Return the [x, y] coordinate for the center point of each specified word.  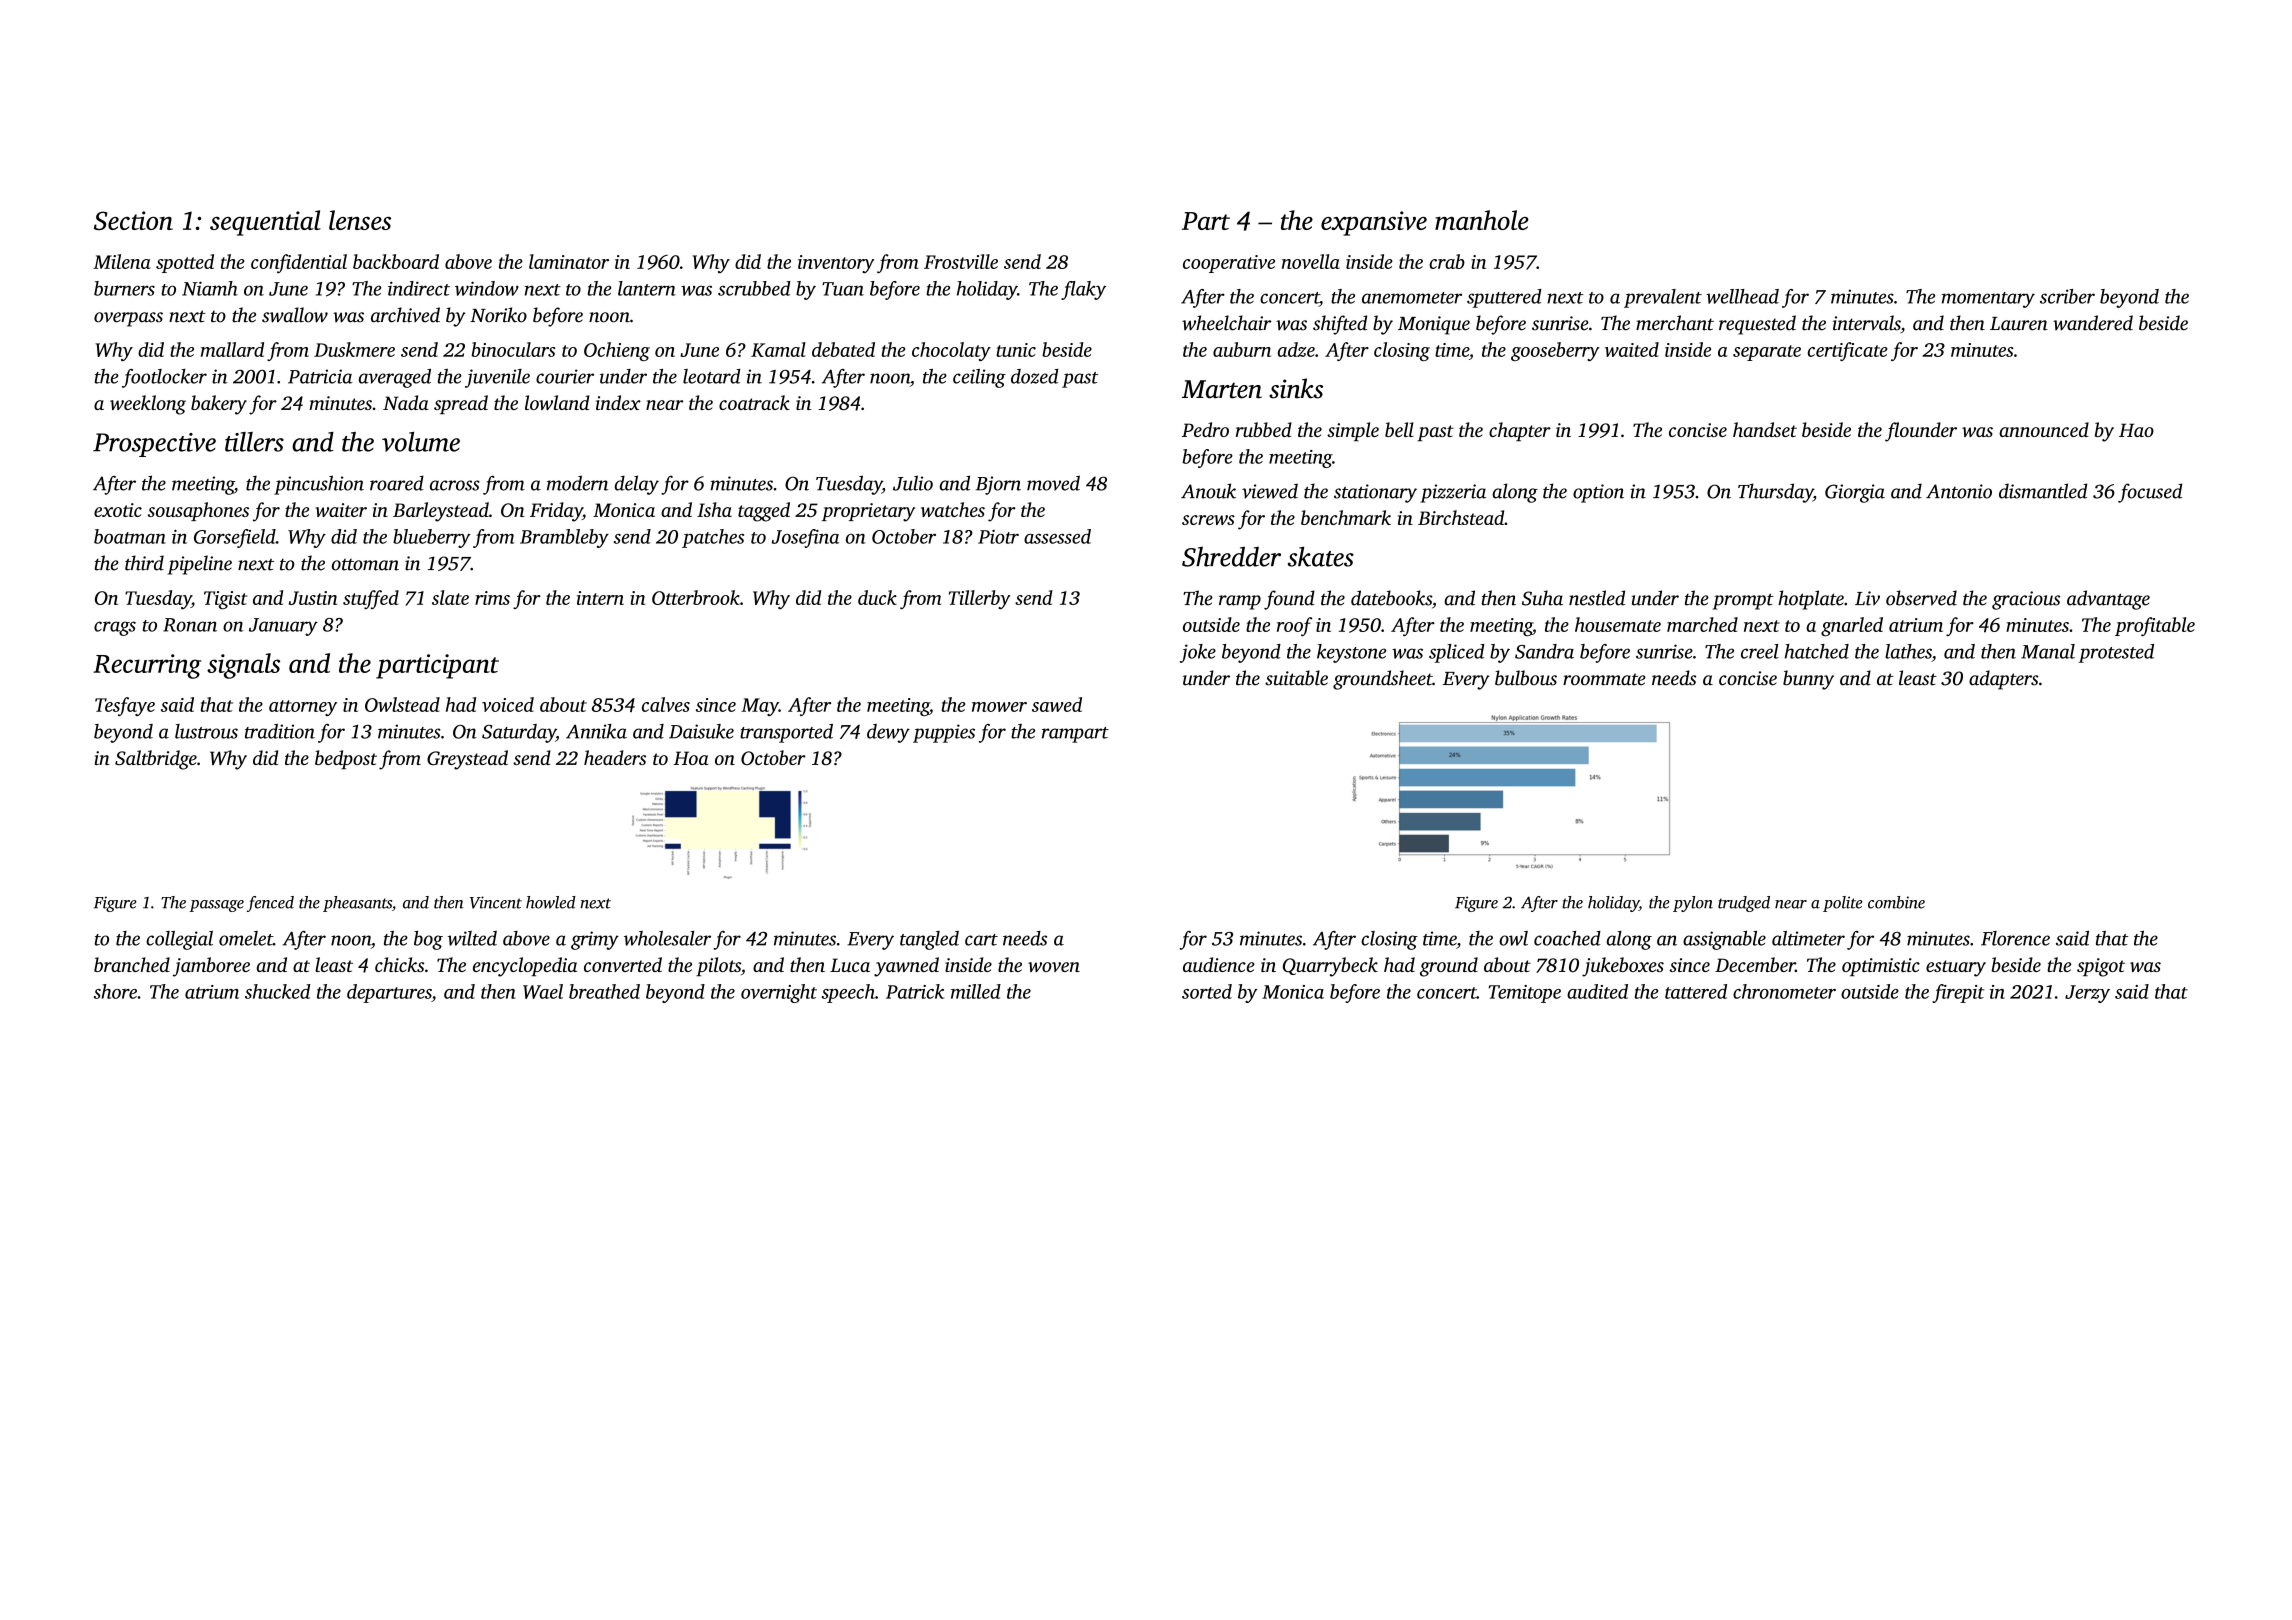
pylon [1693, 904]
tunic [1016, 350]
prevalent [1663, 298]
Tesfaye [125, 706]
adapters [2004, 680]
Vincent [496, 902]
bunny [1808, 680]
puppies [944, 733]
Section [133, 220]
